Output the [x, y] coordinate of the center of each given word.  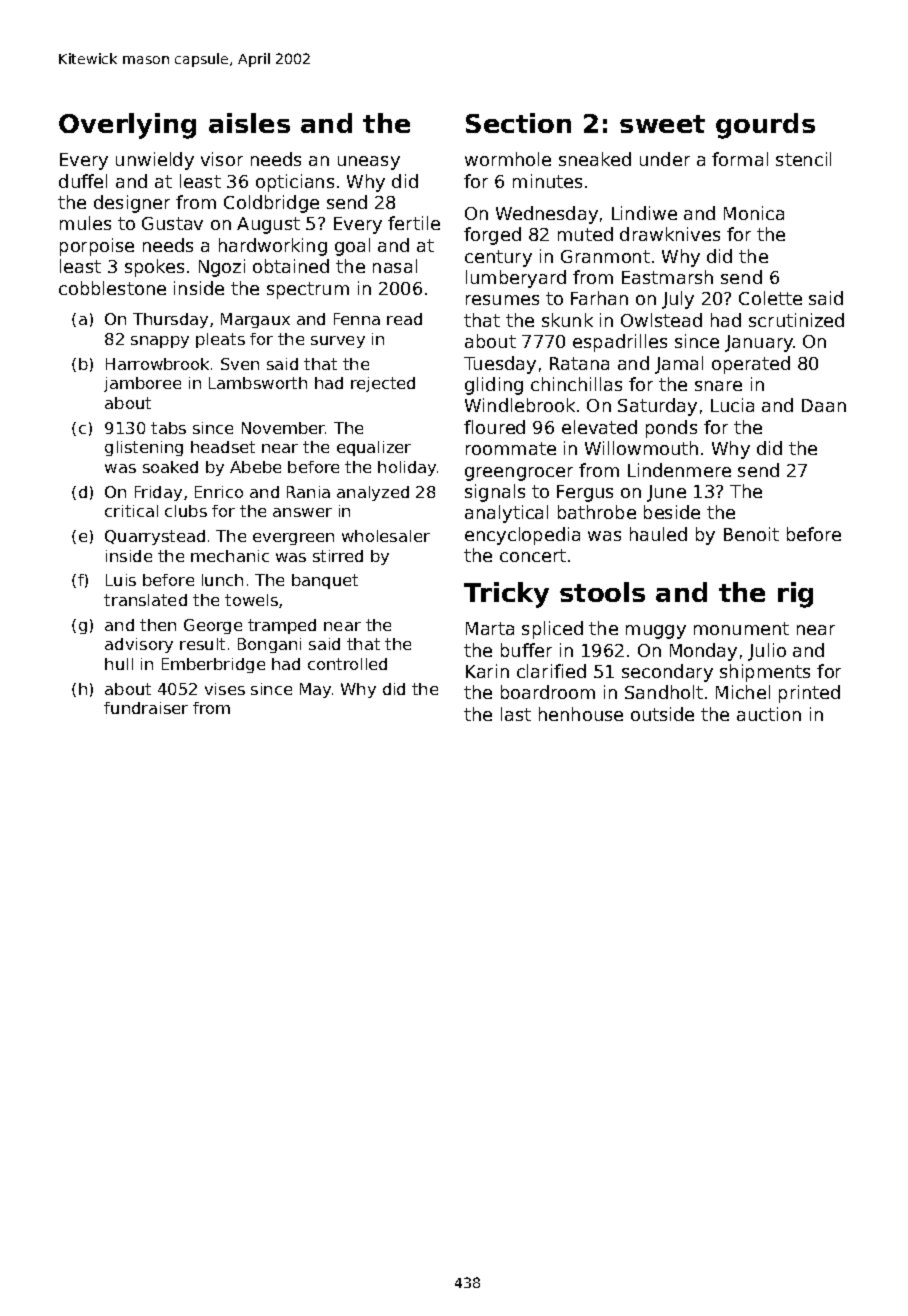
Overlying [127, 126]
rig [795, 595]
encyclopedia [522, 536]
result [202, 644]
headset [223, 447]
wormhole [508, 159]
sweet [662, 124]
